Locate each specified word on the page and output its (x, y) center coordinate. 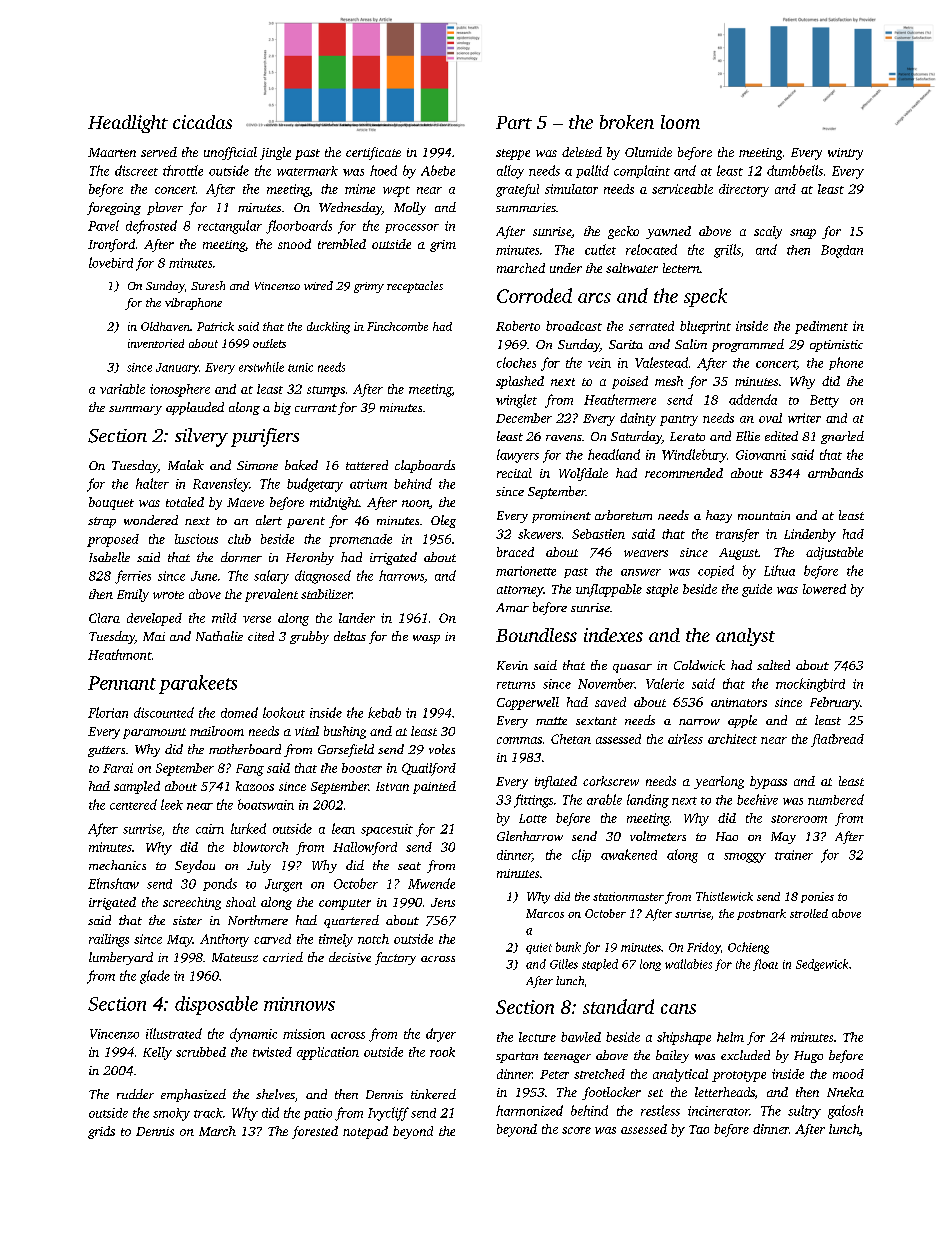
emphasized (193, 1095)
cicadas (202, 122)
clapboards (425, 466)
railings (109, 940)
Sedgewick (822, 965)
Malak (186, 465)
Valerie (665, 683)
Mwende (431, 883)
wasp (426, 639)
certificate (373, 153)
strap (102, 522)
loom (680, 122)
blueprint (705, 327)
